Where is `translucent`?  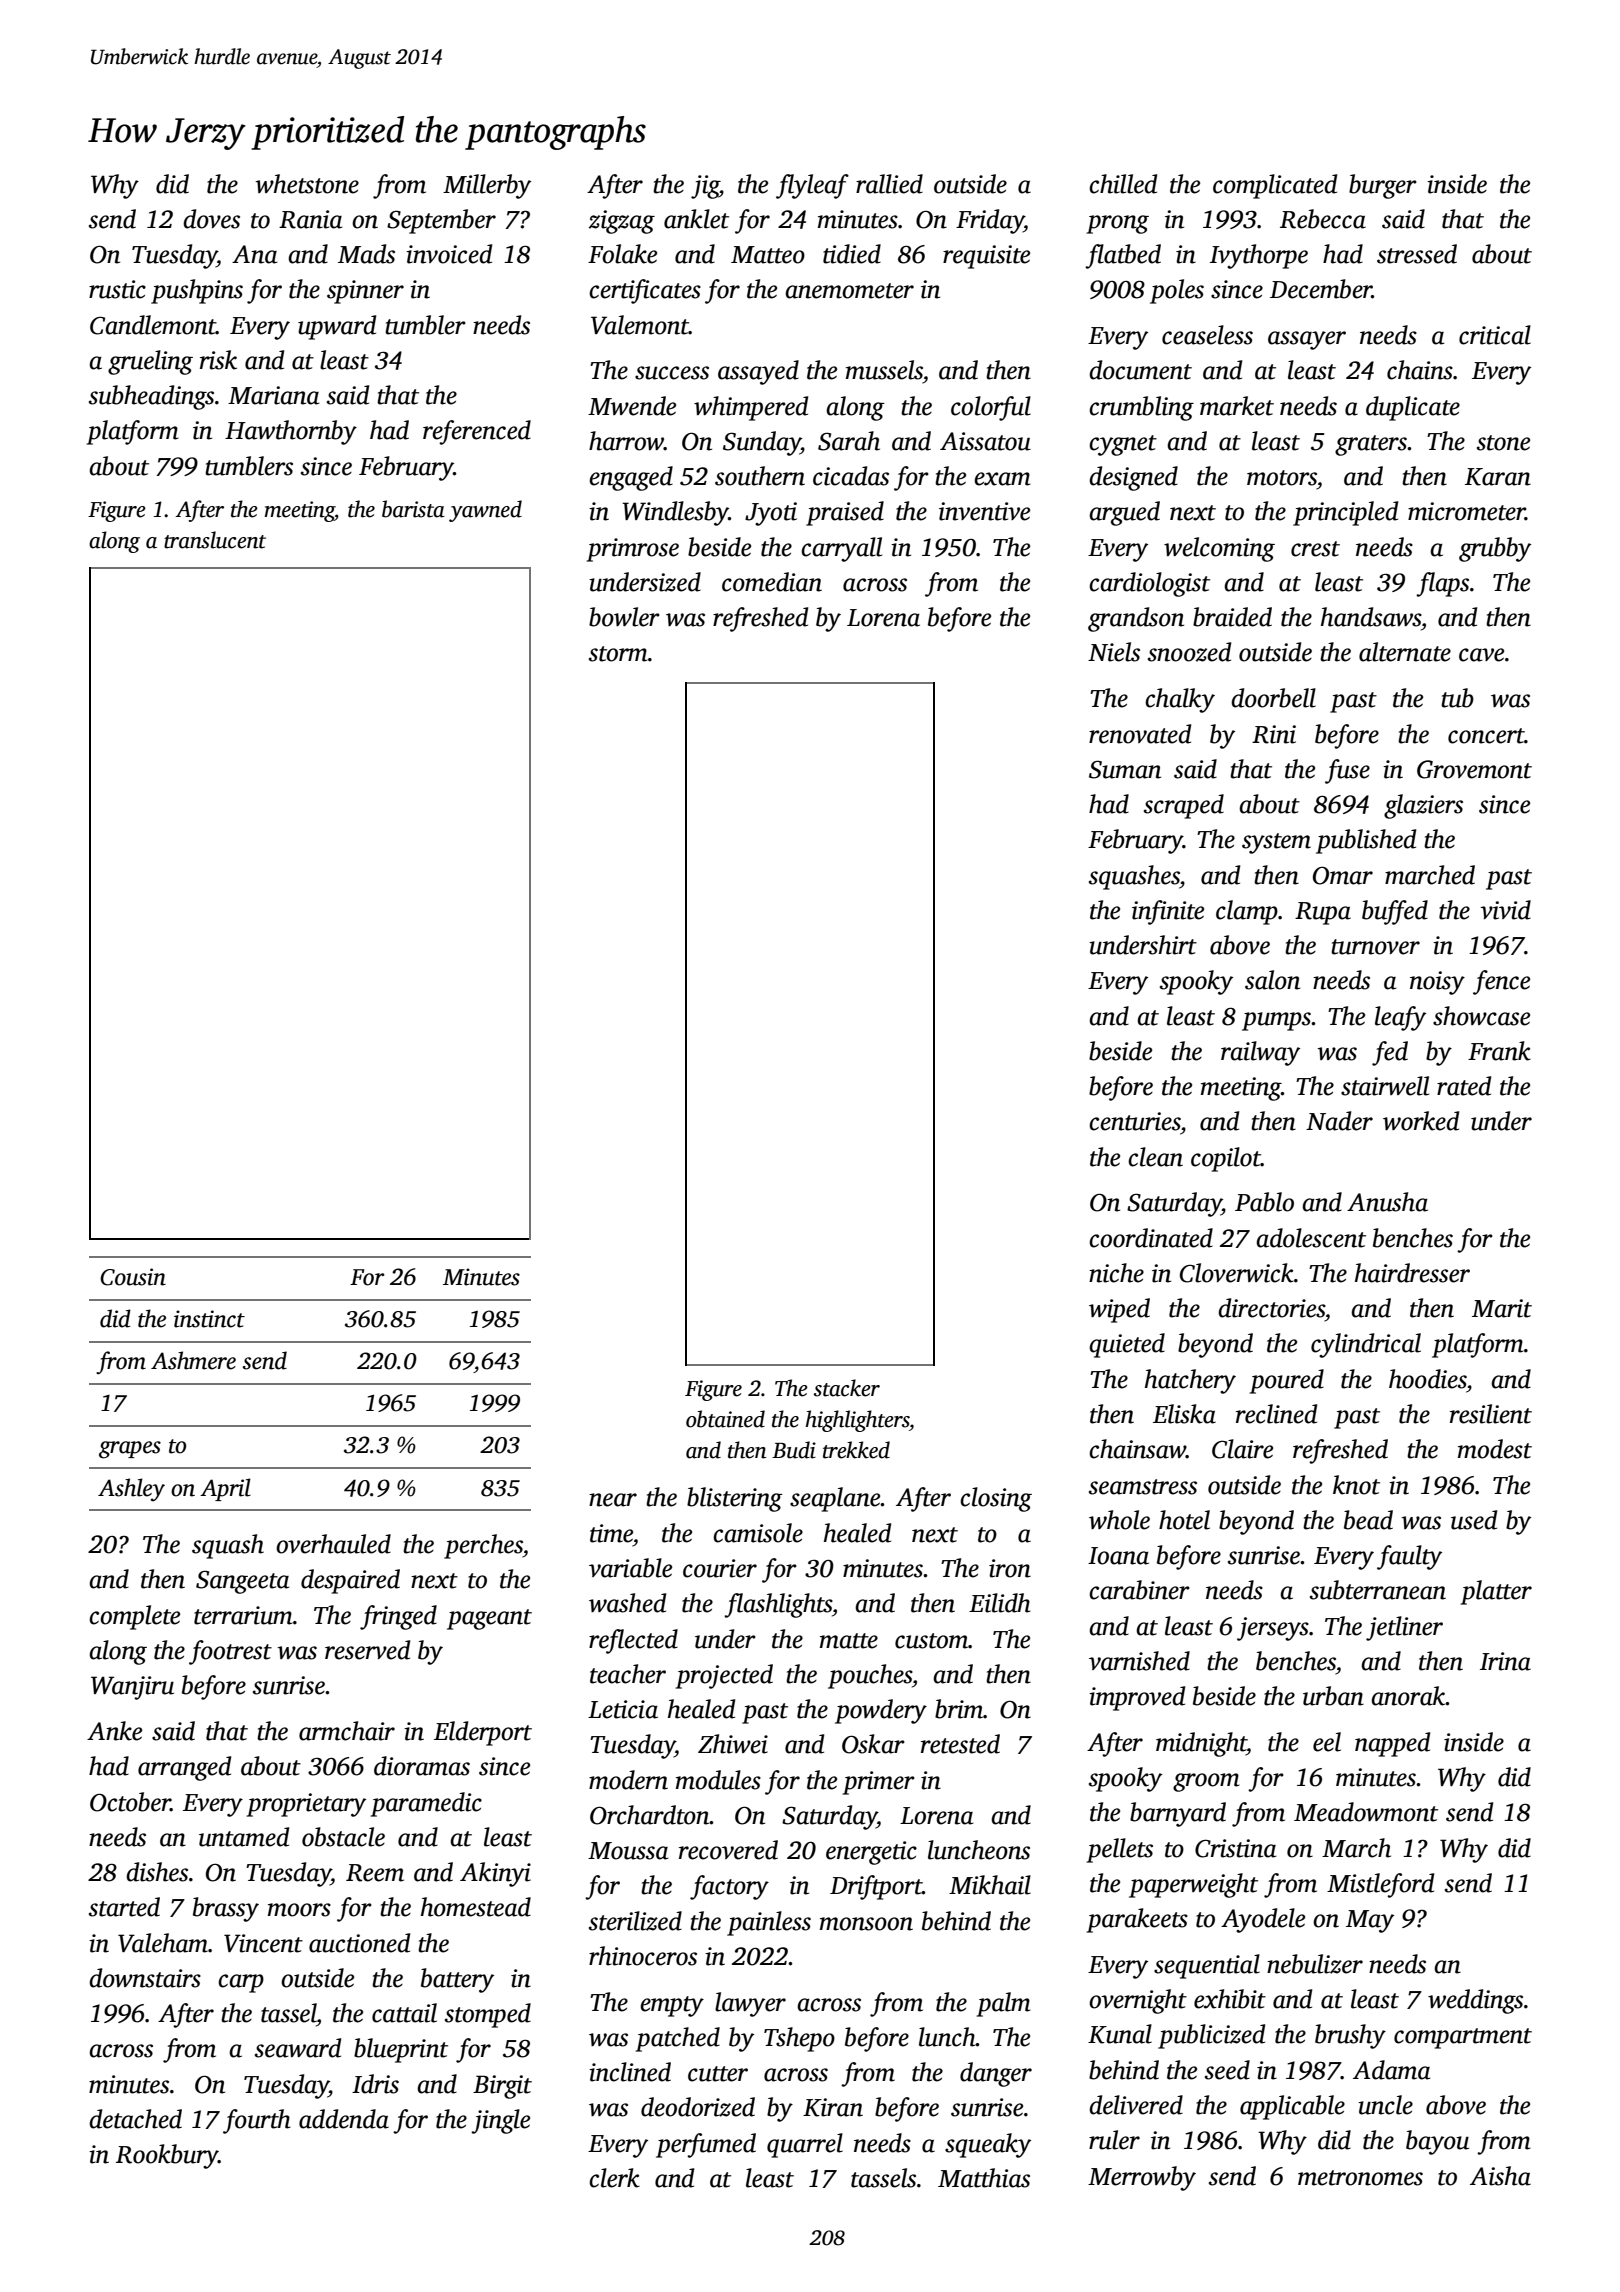
translucent is located at coordinates (215, 540).
